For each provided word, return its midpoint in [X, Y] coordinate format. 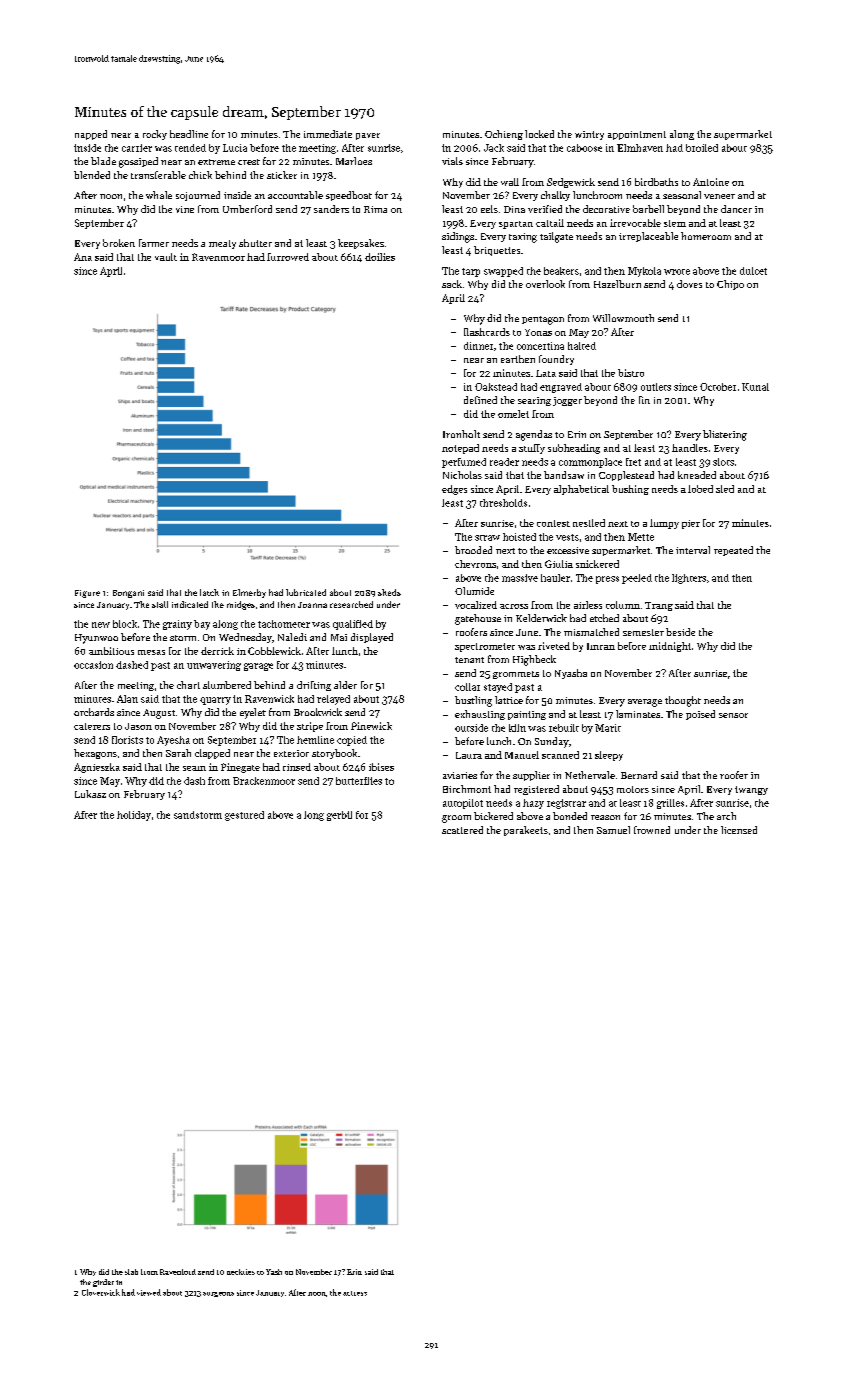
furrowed [288, 257]
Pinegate [240, 768]
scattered [462, 830]
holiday [134, 816]
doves [689, 284]
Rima [375, 209]
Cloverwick [101, 1292]
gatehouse [478, 619]
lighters [689, 579]
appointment [637, 135]
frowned [652, 830]
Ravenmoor [218, 257]
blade [103, 161]
